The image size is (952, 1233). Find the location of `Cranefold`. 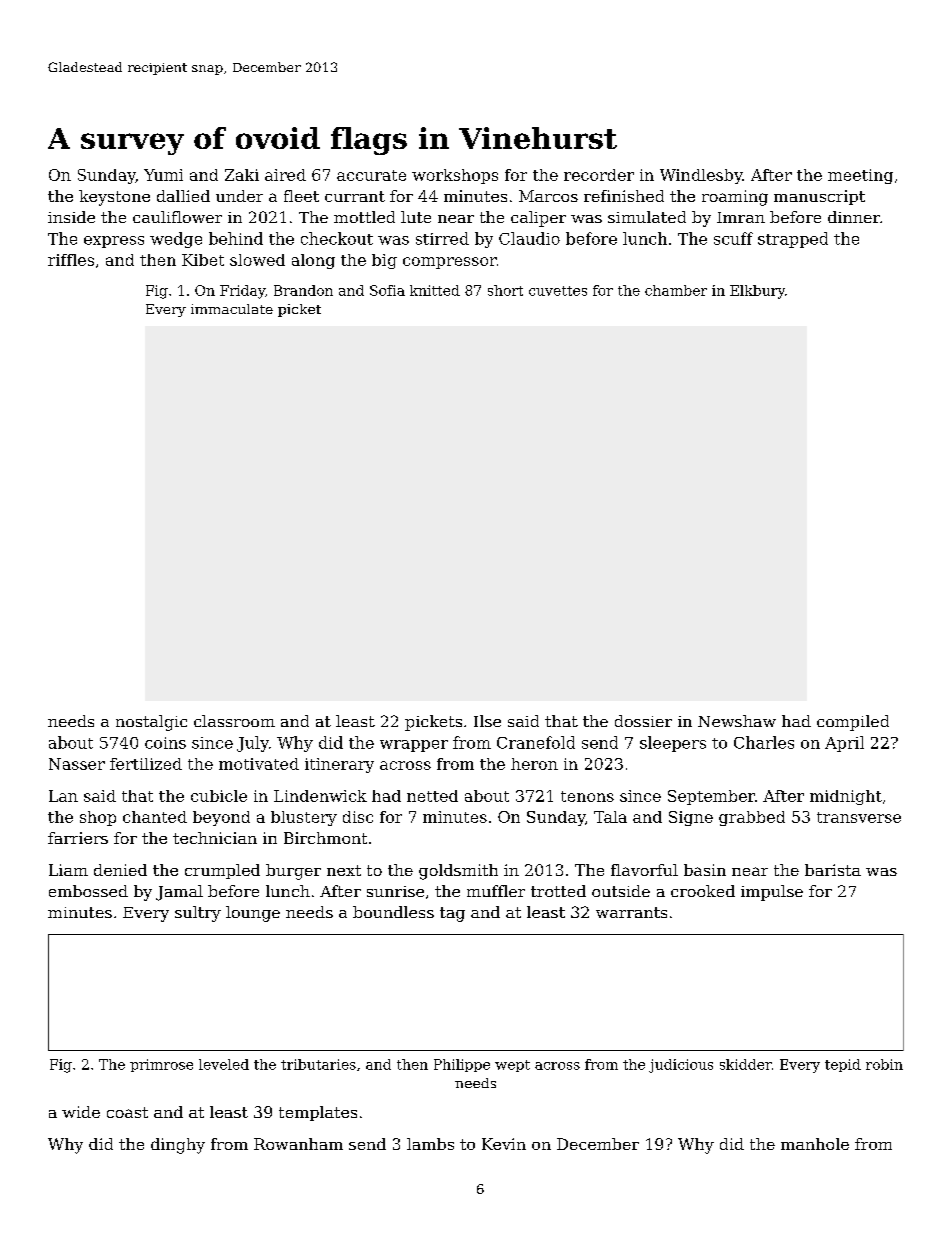

Cranefold is located at coordinates (536, 742).
